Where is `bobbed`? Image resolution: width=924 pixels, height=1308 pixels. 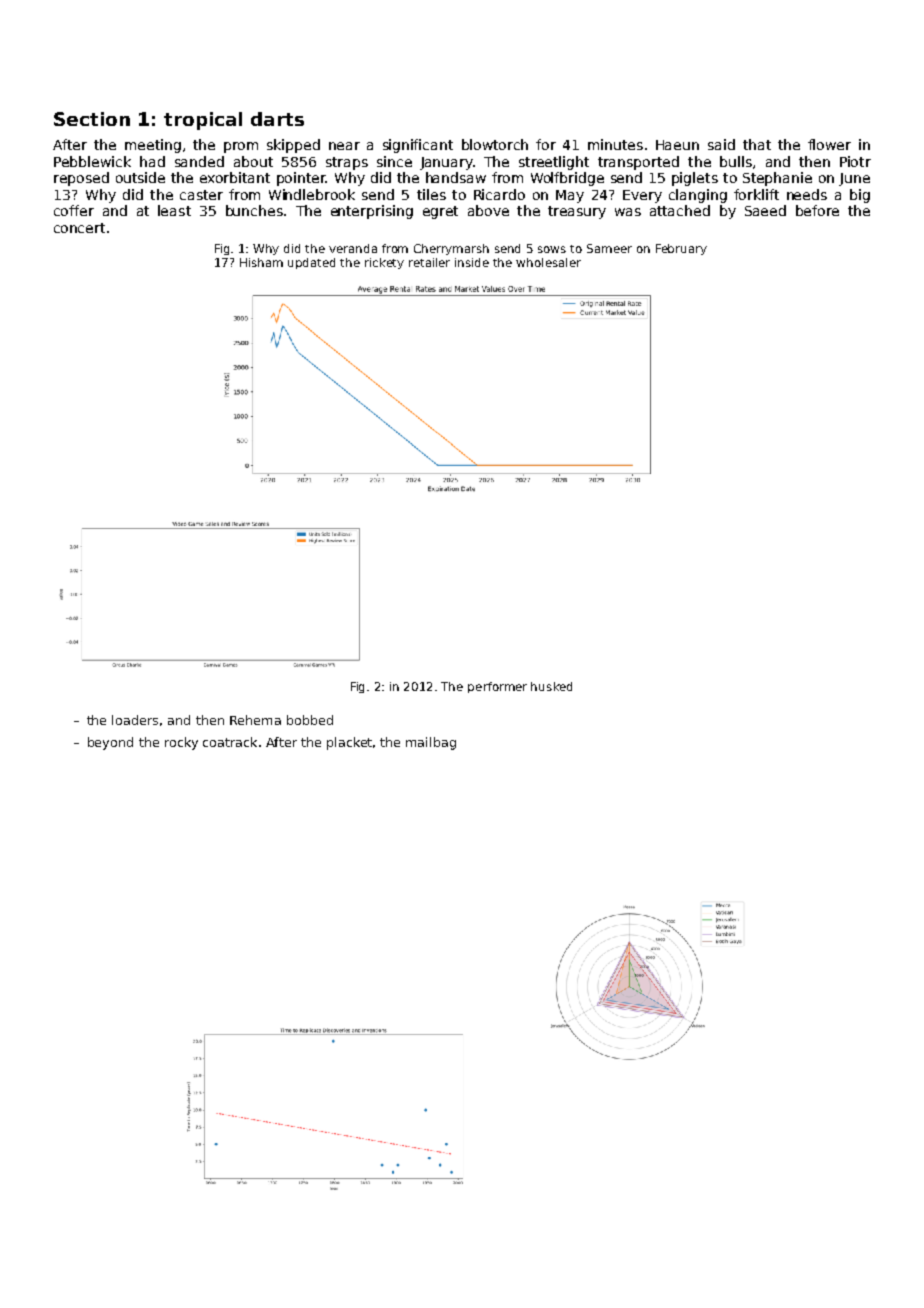 bobbed is located at coordinates (310, 720).
